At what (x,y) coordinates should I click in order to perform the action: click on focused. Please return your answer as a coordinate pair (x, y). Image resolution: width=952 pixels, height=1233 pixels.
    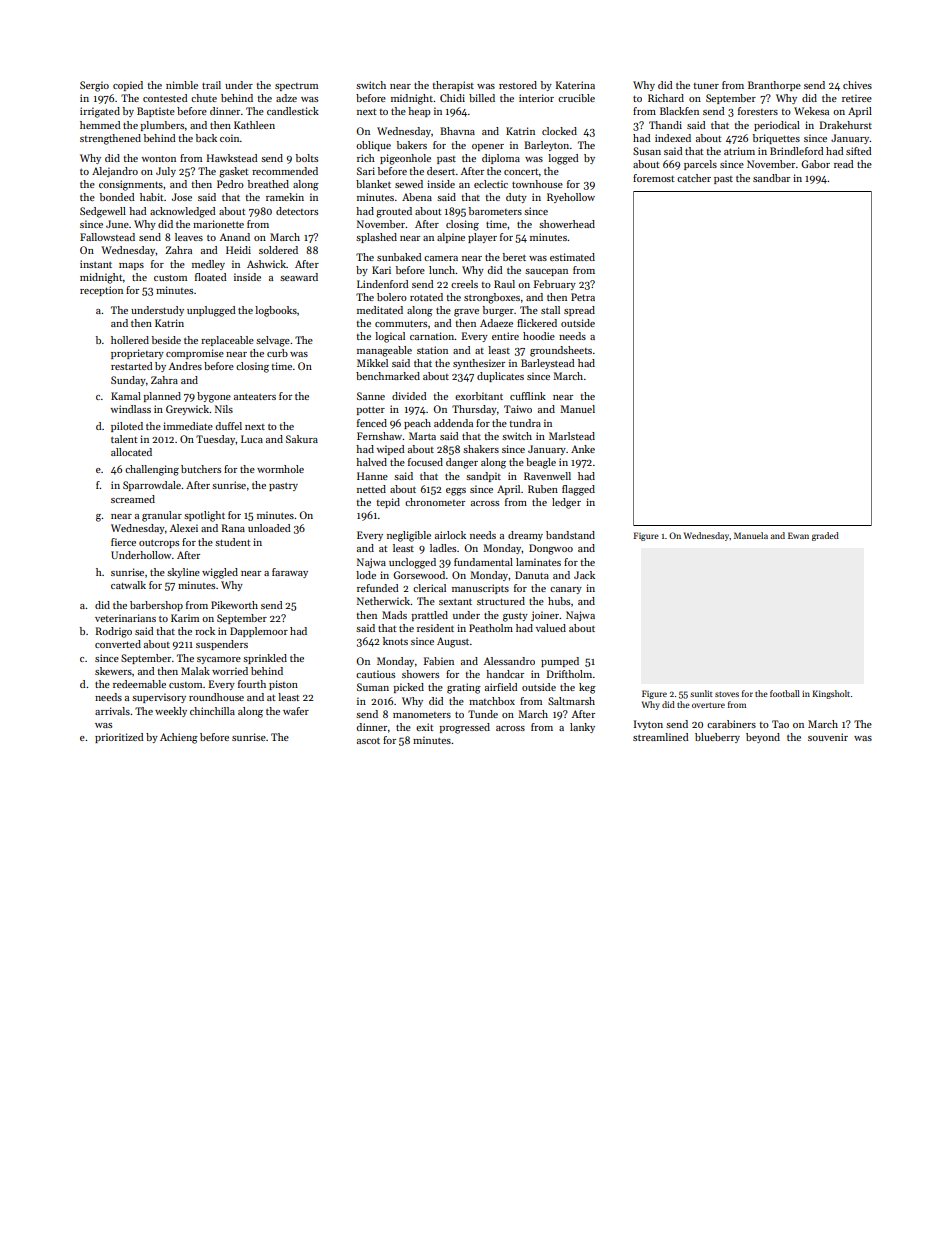
    Looking at the image, I should click on (425, 462).
